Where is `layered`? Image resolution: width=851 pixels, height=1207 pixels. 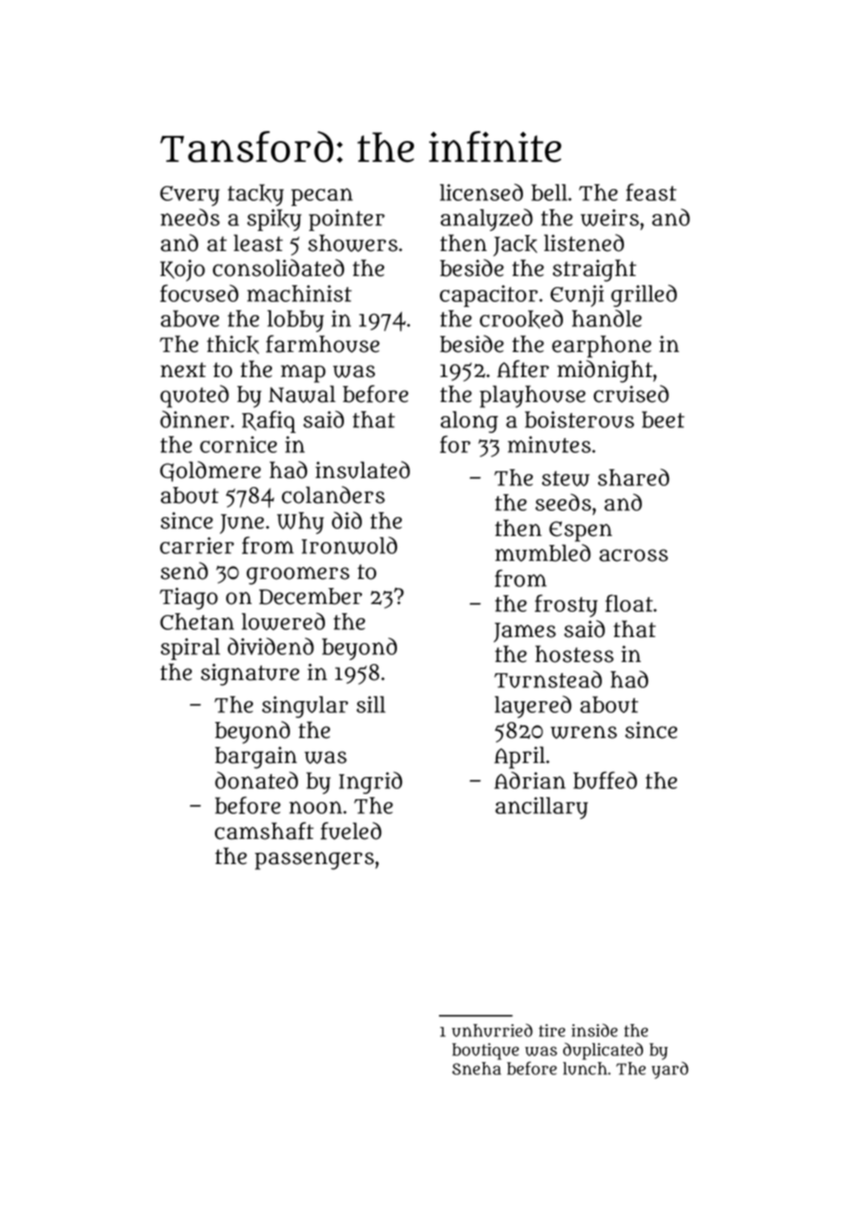
layered is located at coordinates (533, 707).
